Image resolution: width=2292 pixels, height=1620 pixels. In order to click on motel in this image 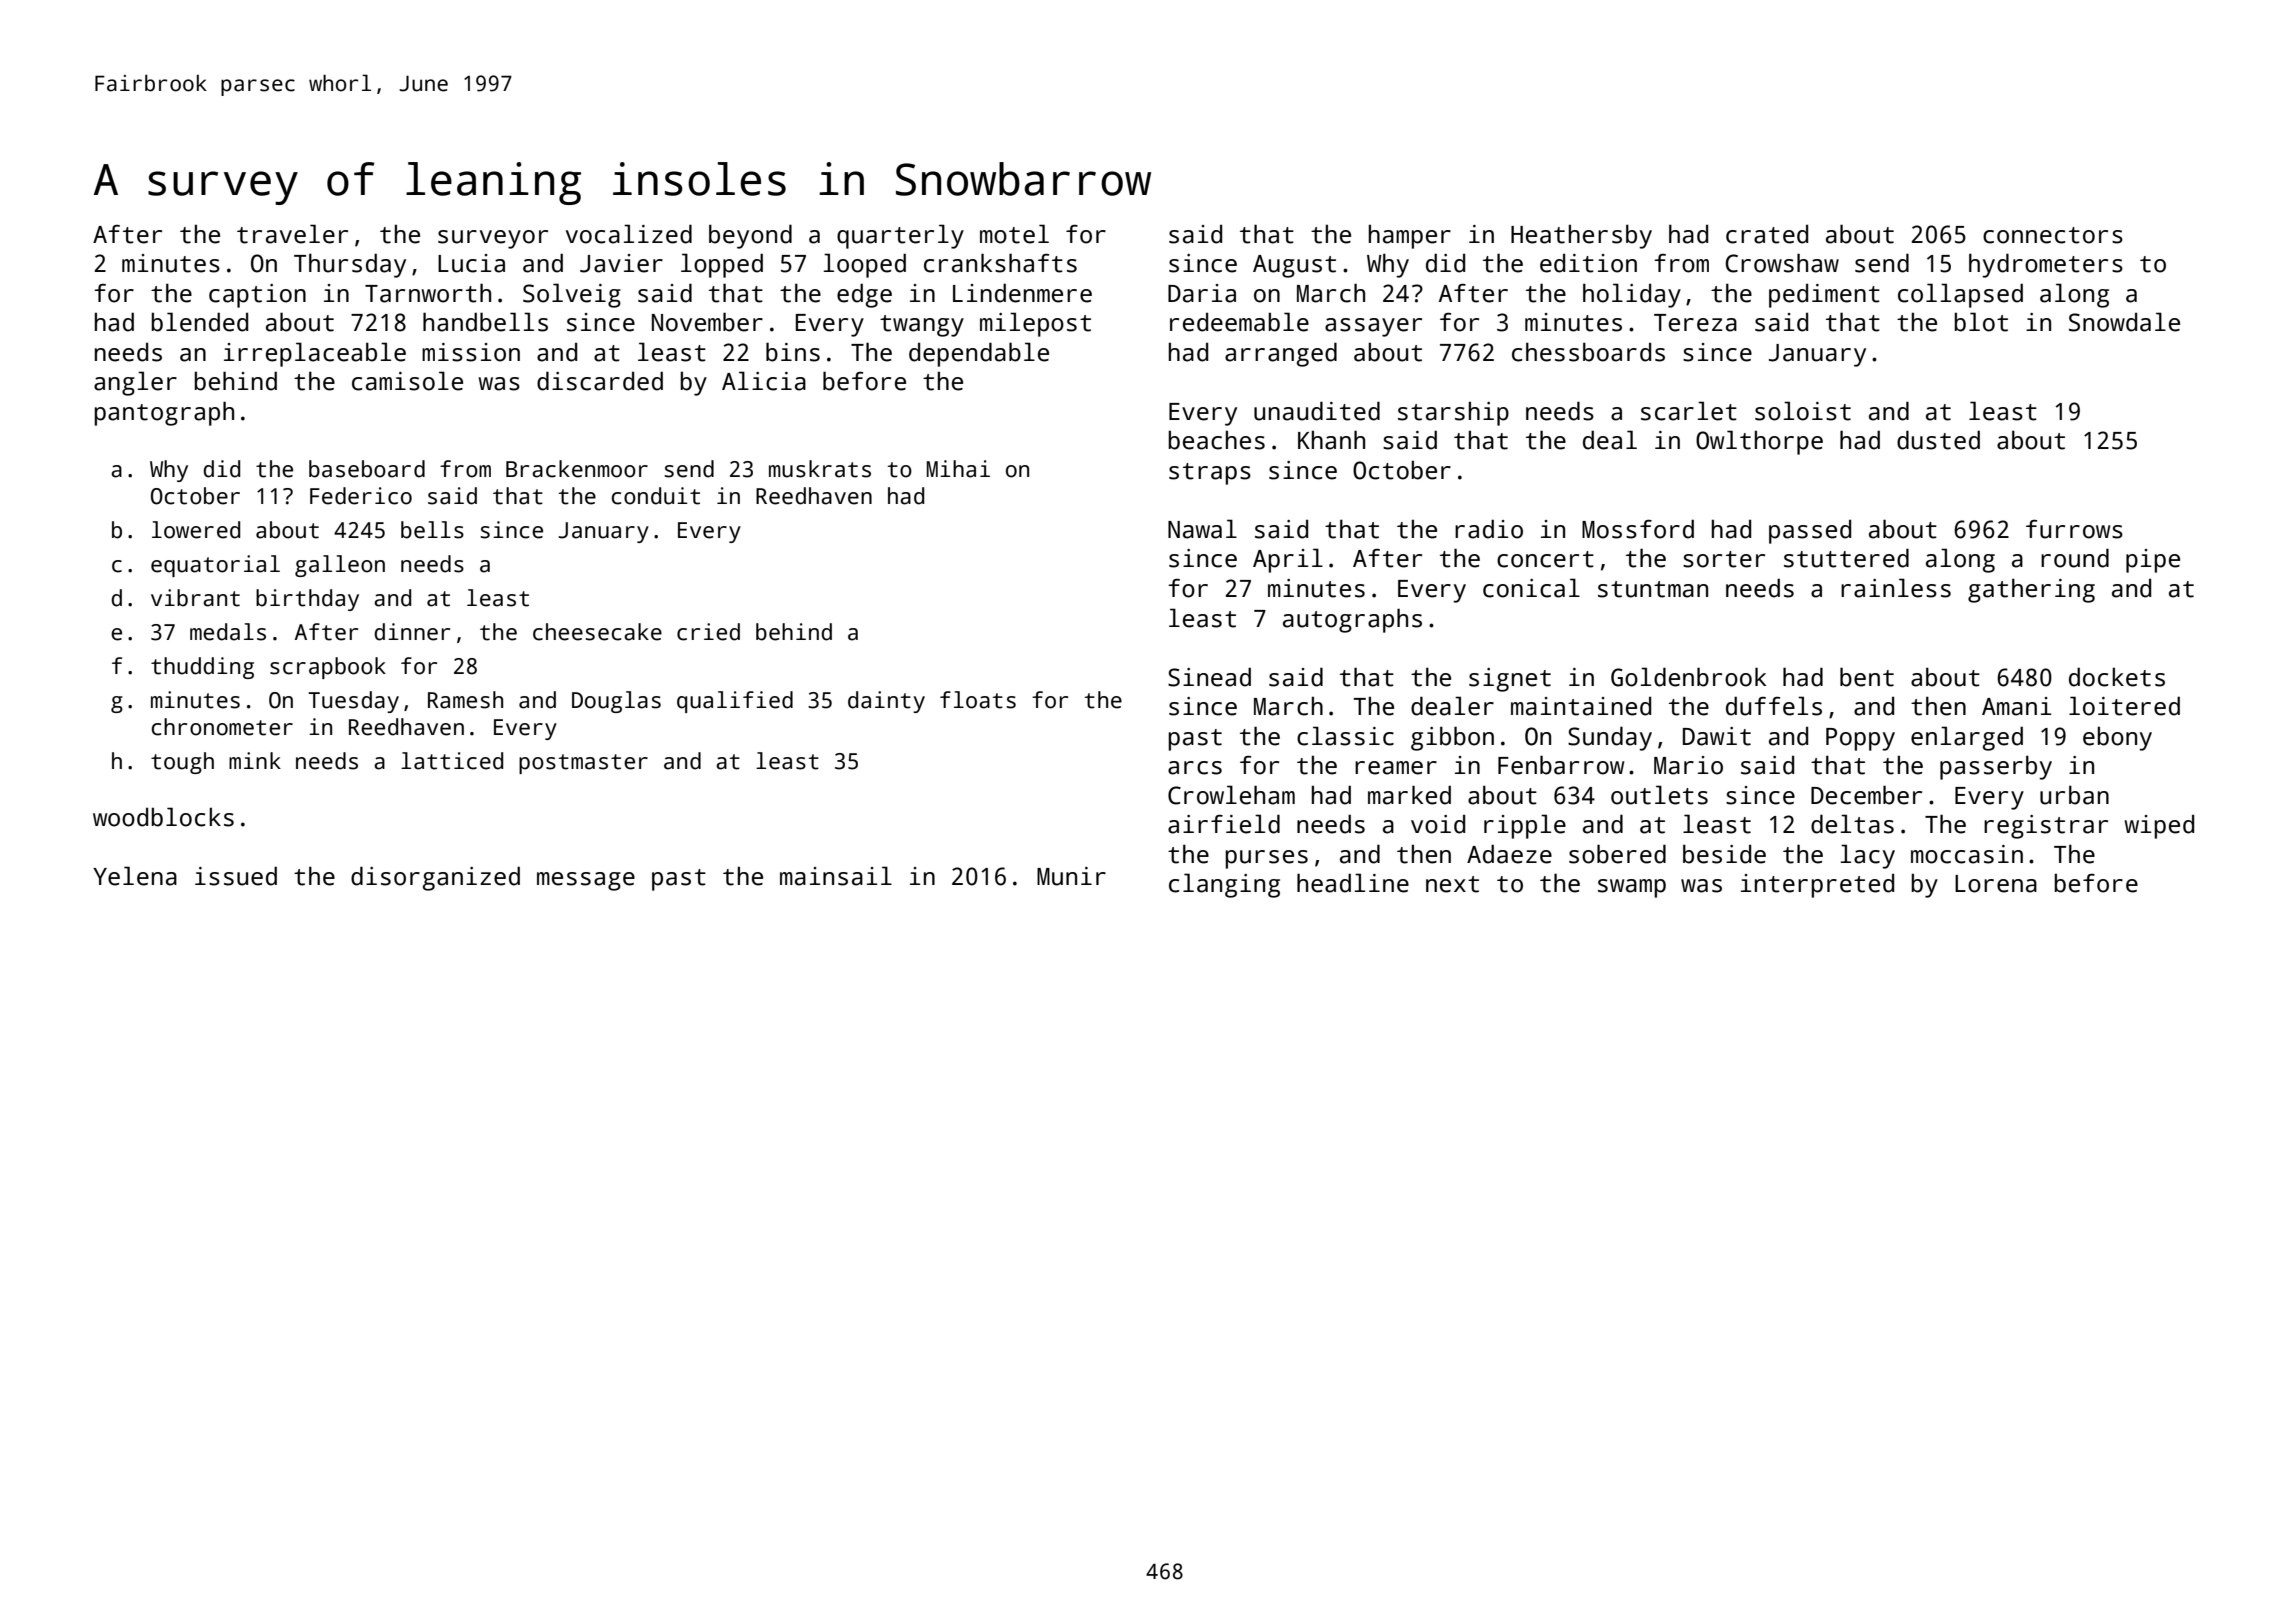, I will do `click(1014, 234)`.
